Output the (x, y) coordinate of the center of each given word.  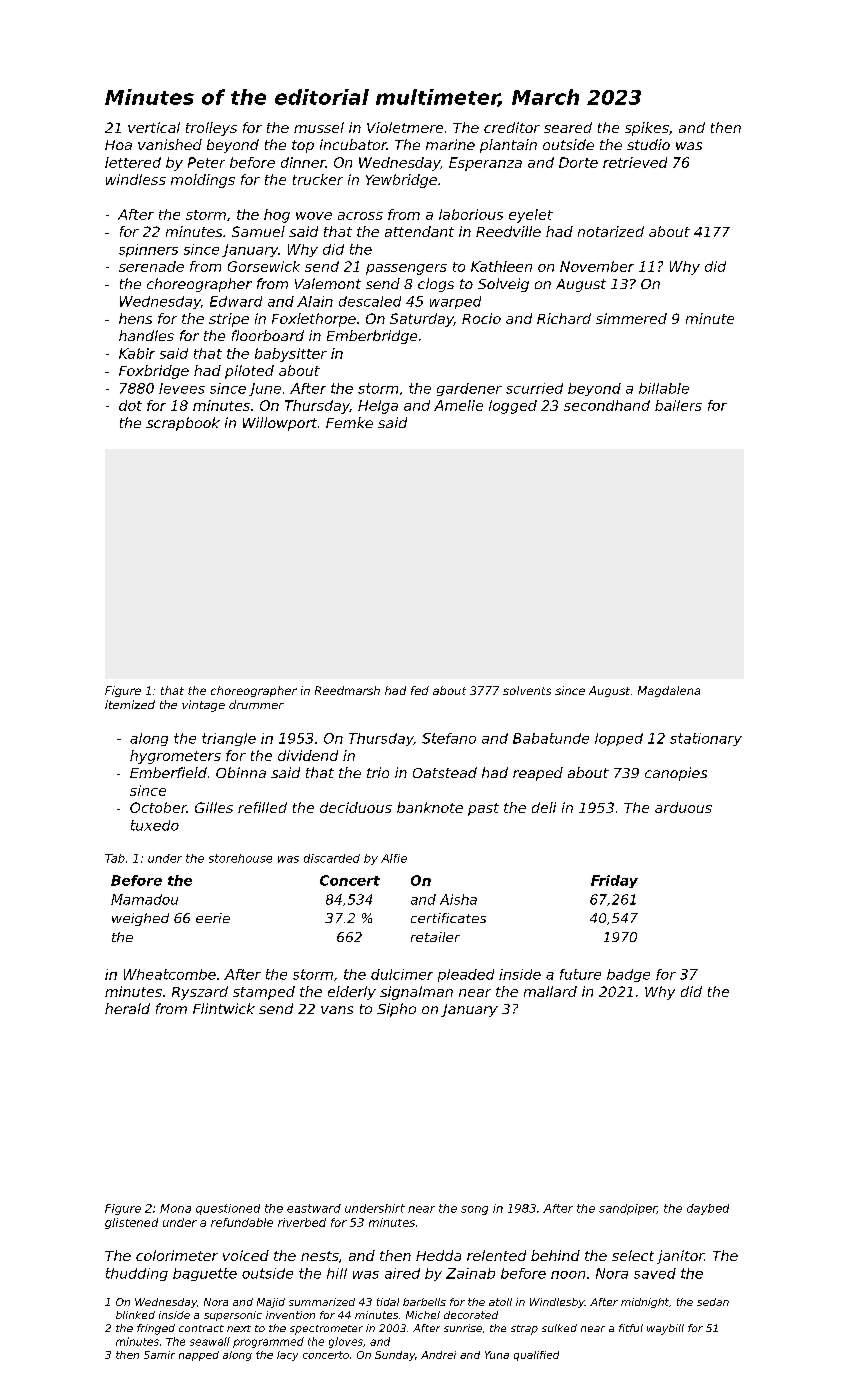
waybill (665, 1329)
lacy (287, 1356)
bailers (678, 405)
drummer (256, 704)
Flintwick (224, 1008)
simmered (631, 318)
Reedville (508, 231)
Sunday (395, 1356)
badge (628, 975)
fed (420, 690)
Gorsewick (264, 266)
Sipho (396, 1010)
